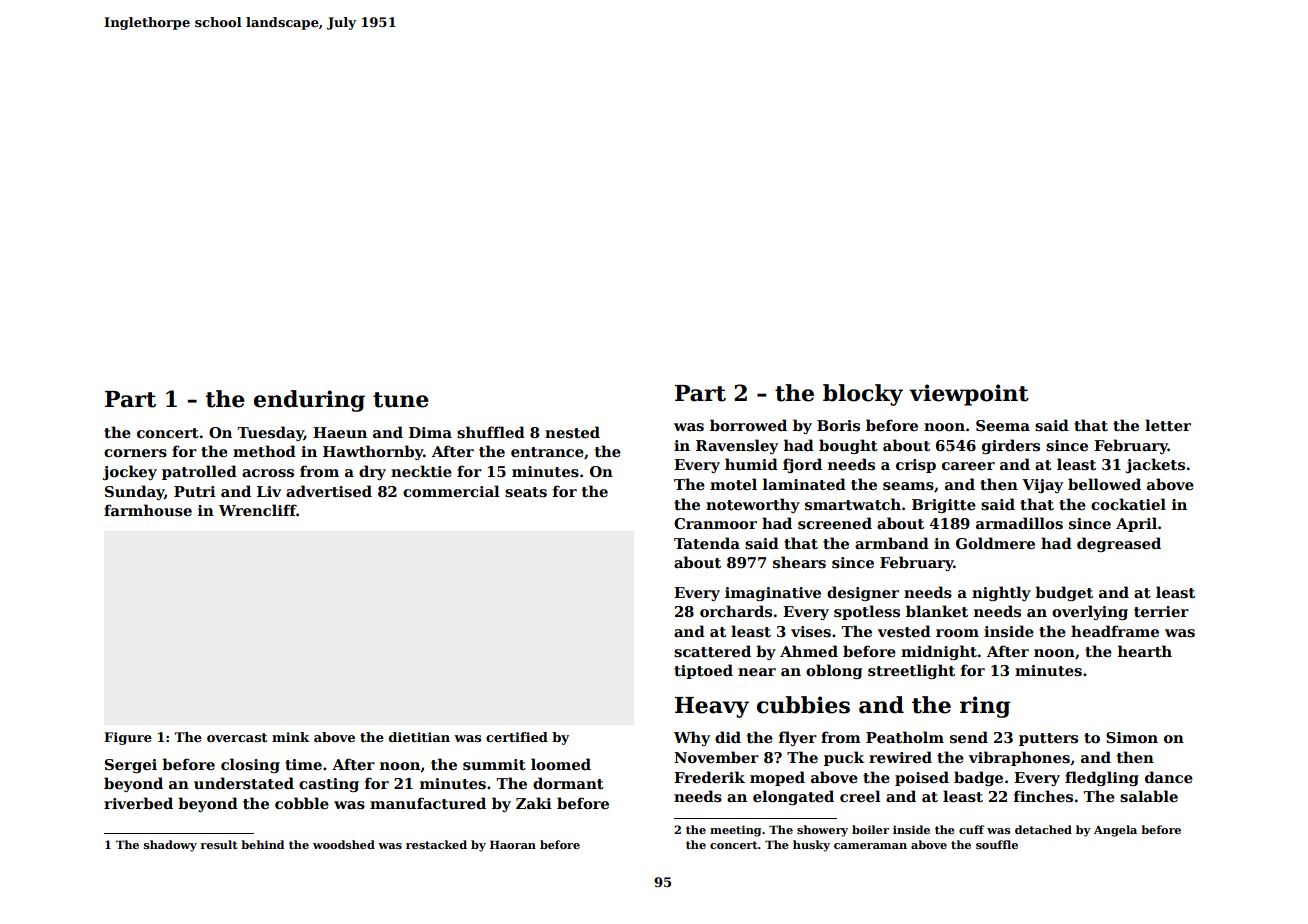 The height and width of the screenshot is (924, 1308). I want to click on scattered, so click(712, 651).
